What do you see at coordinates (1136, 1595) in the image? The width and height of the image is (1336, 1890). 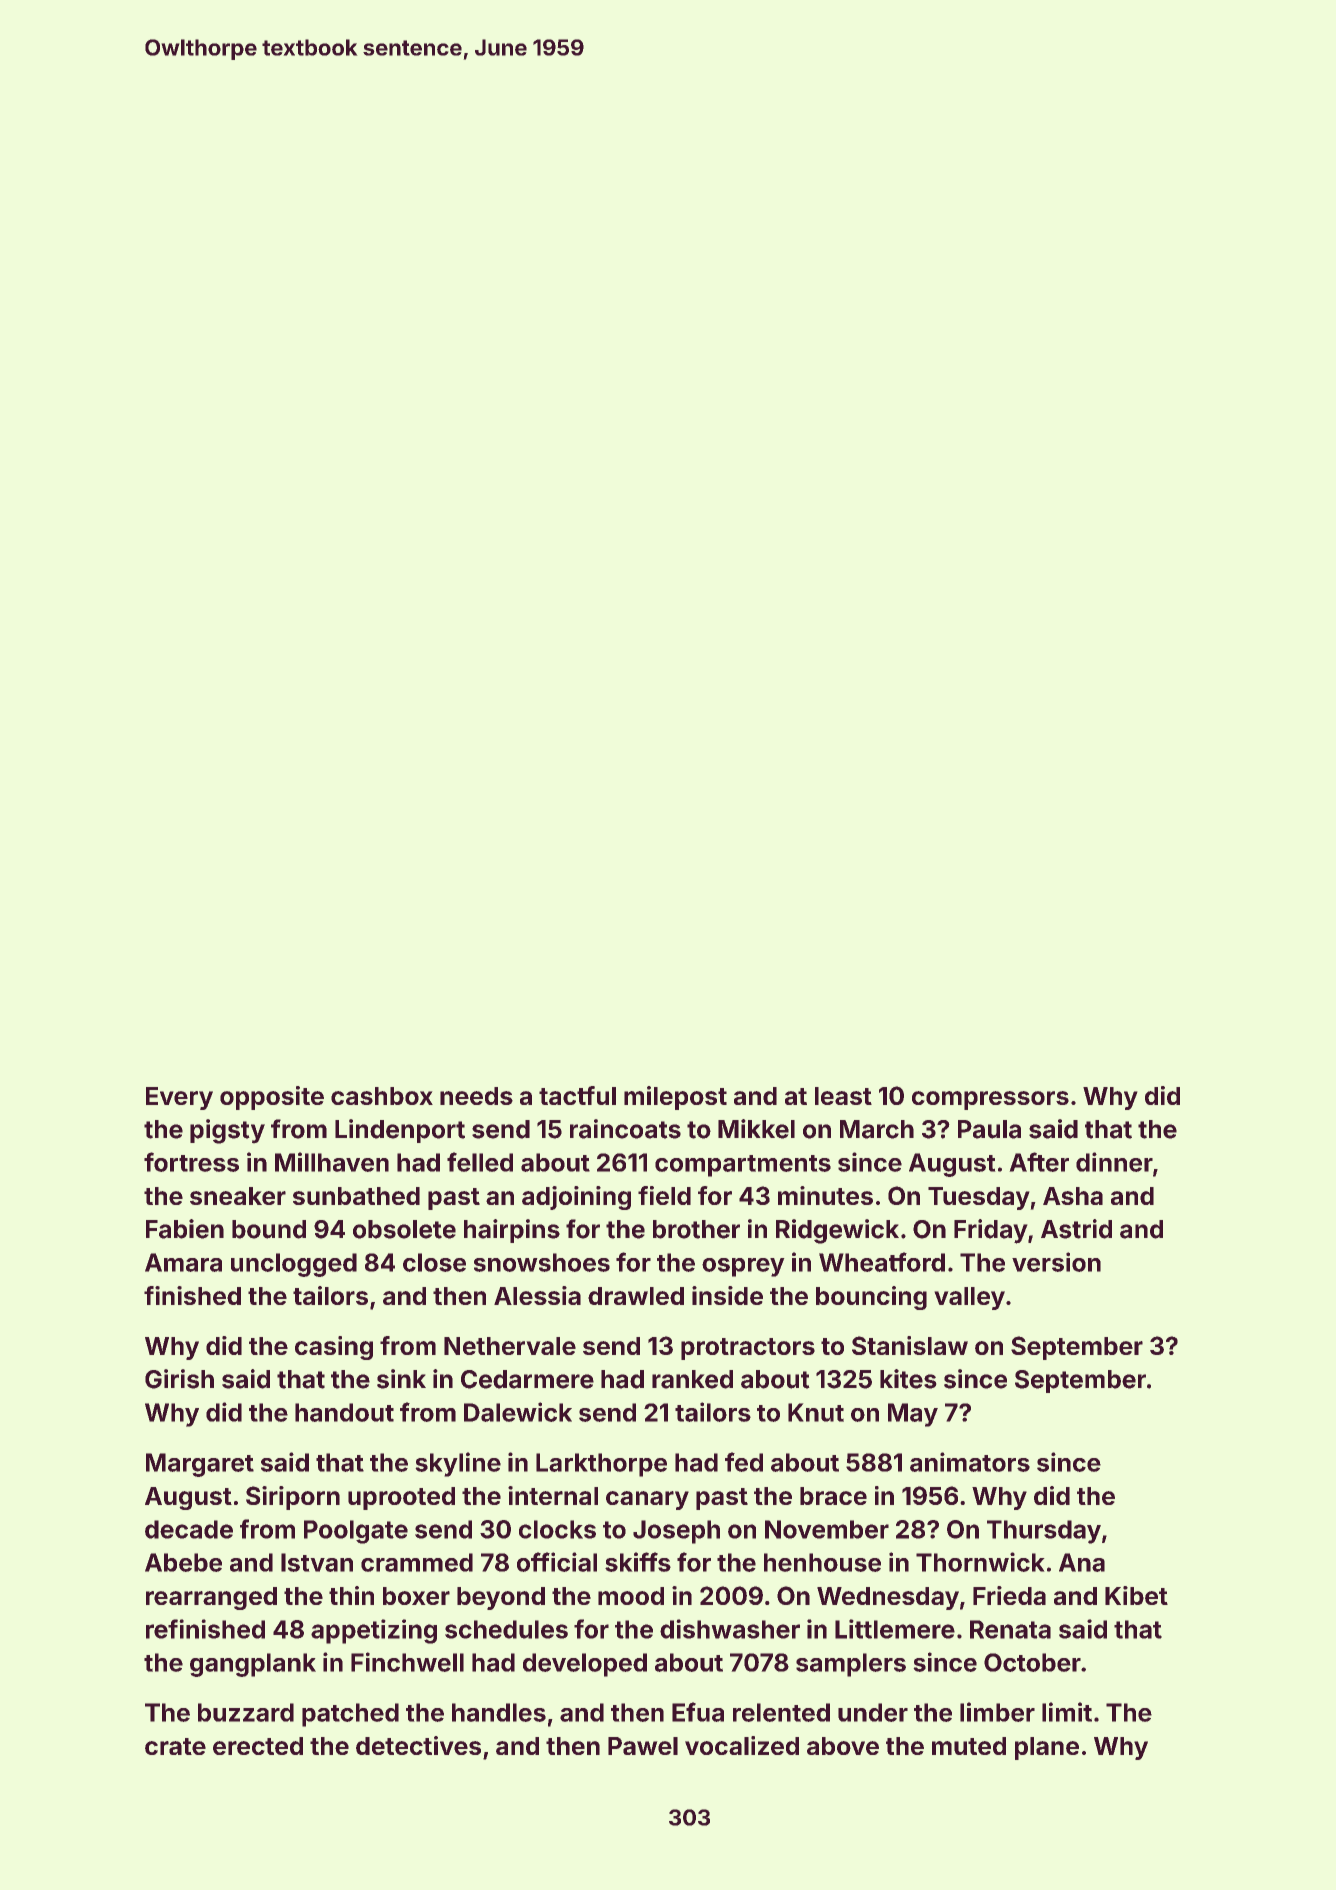 I see `Kibet` at bounding box center [1136, 1595].
